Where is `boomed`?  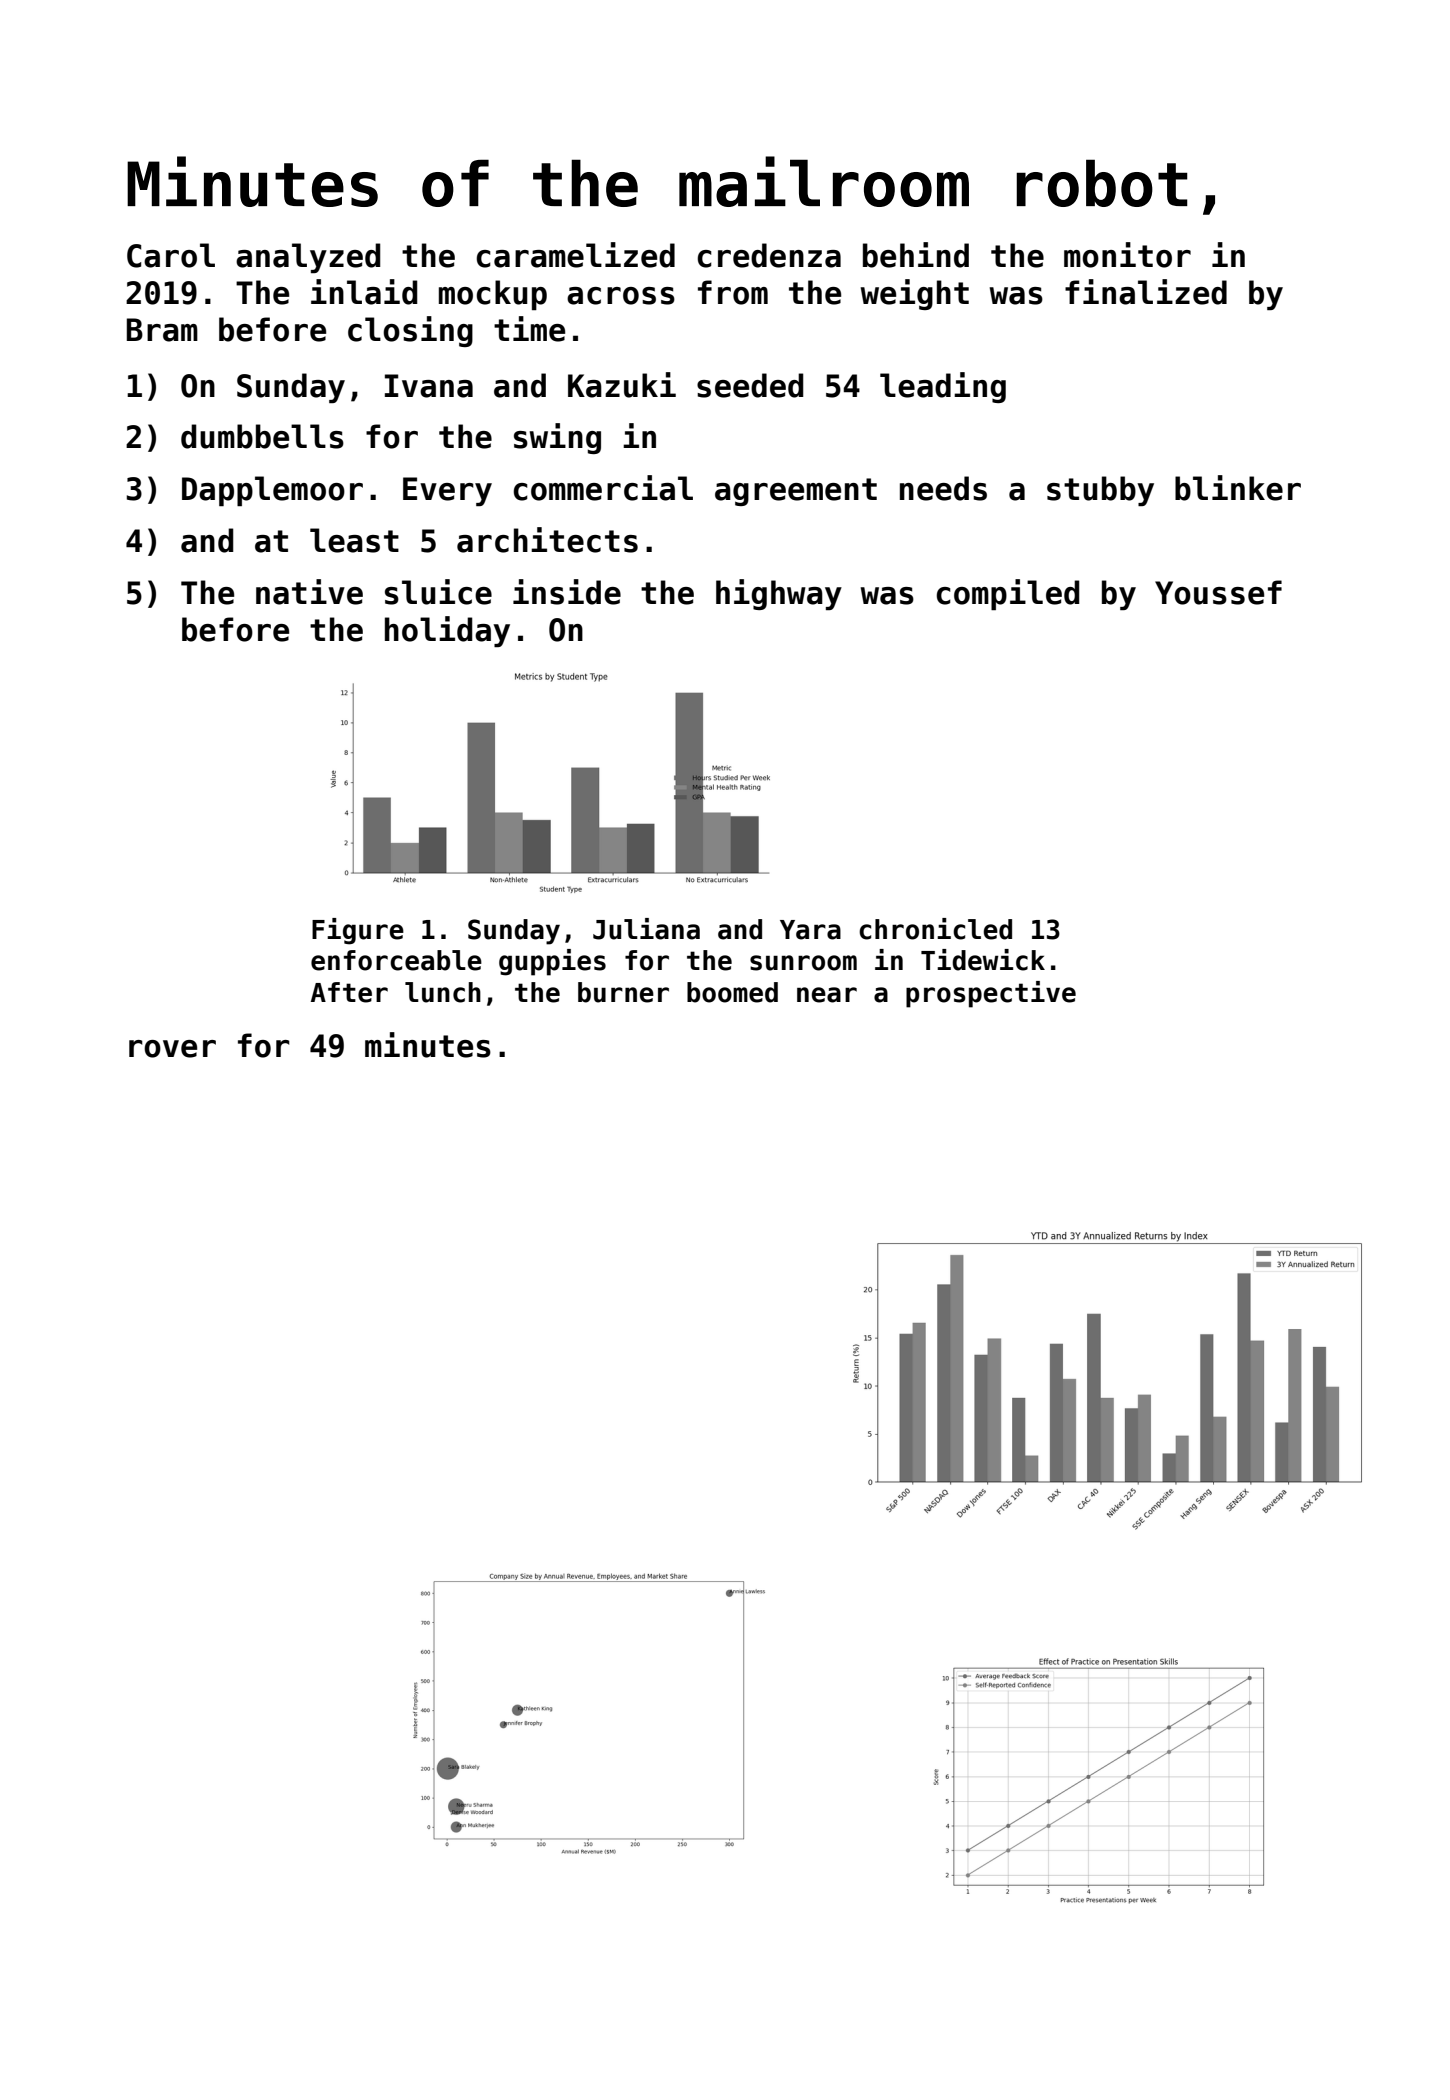 boomed is located at coordinates (732, 992).
